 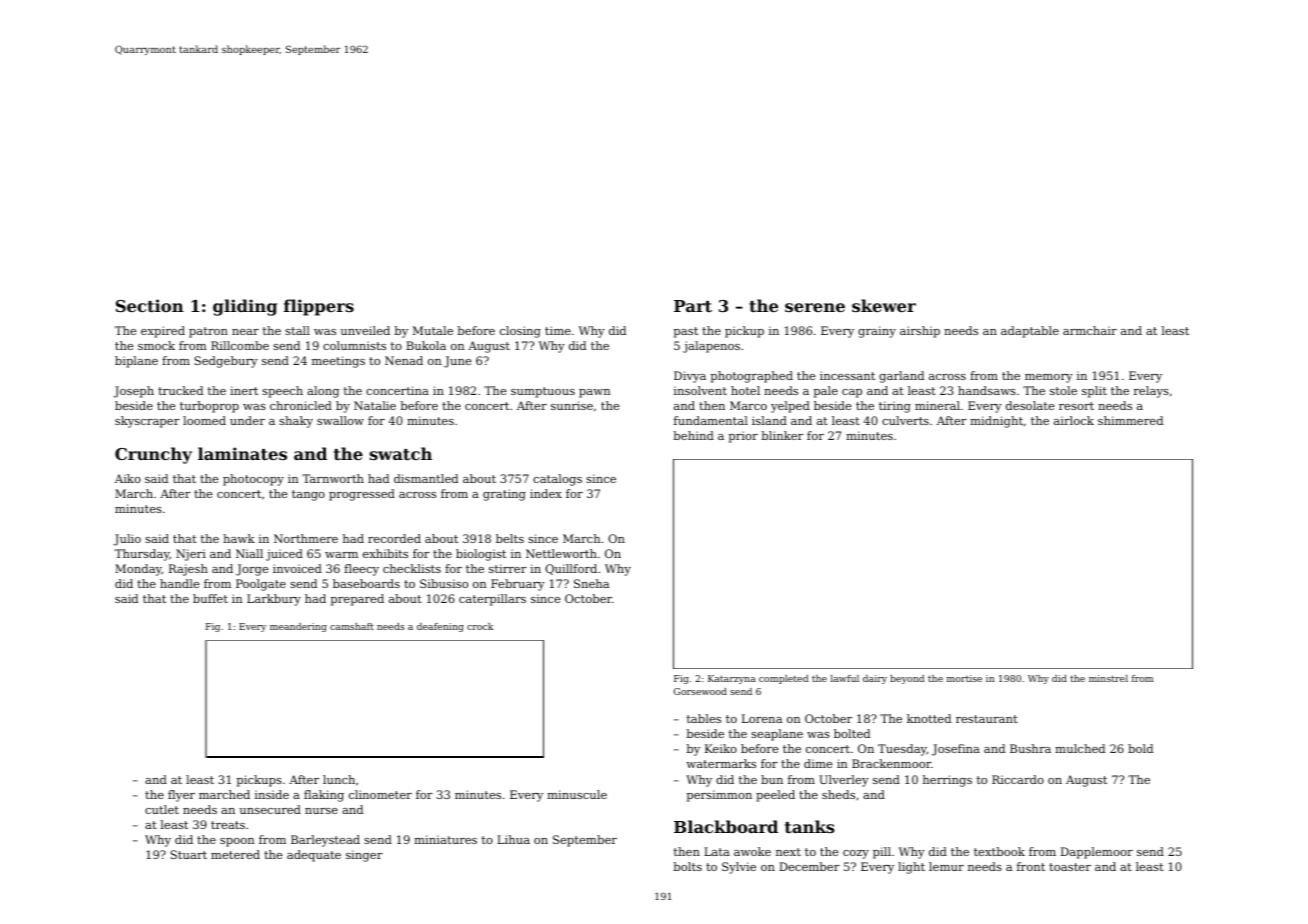 What do you see at coordinates (907, 679) in the page?
I see `beyond` at bounding box center [907, 679].
